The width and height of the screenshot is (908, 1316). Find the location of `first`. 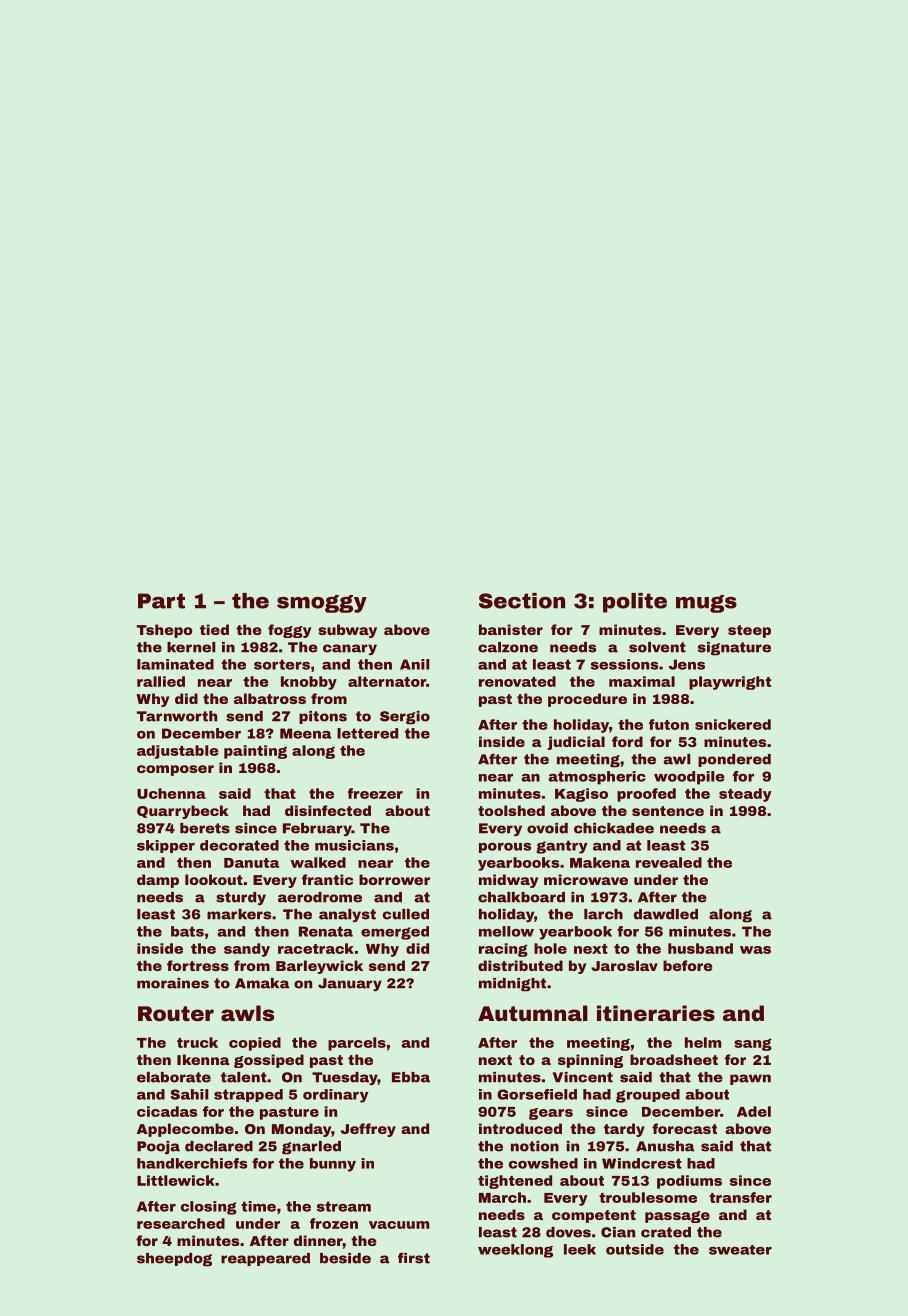

first is located at coordinates (414, 1258).
